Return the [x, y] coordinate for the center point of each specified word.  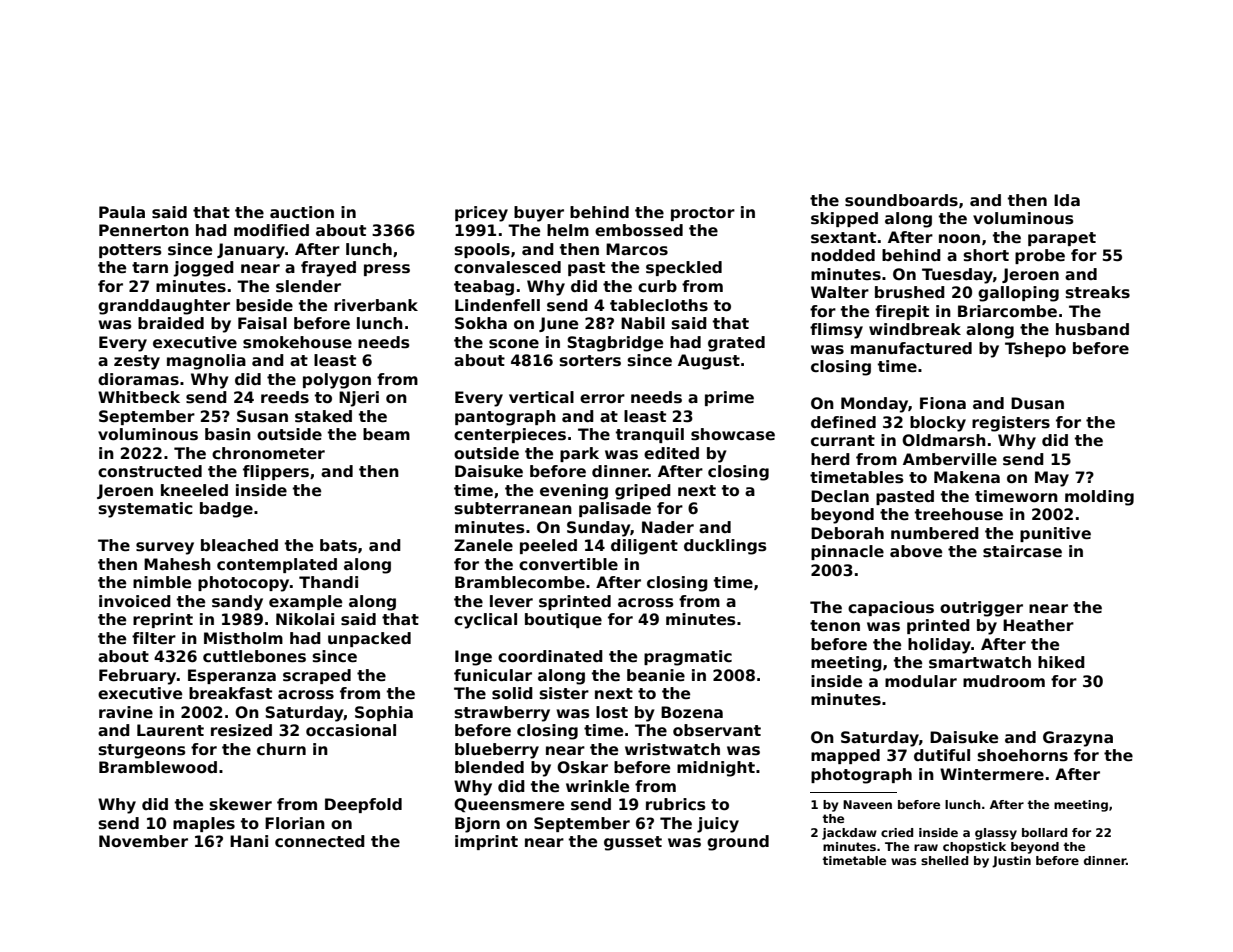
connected [320, 841]
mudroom [1004, 681]
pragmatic [688, 658]
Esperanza [232, 676]
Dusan [1037, 403]
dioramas [138, 379]
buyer [539, 214]
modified [271, 230]
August [709, 362]
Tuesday [957, 276]
